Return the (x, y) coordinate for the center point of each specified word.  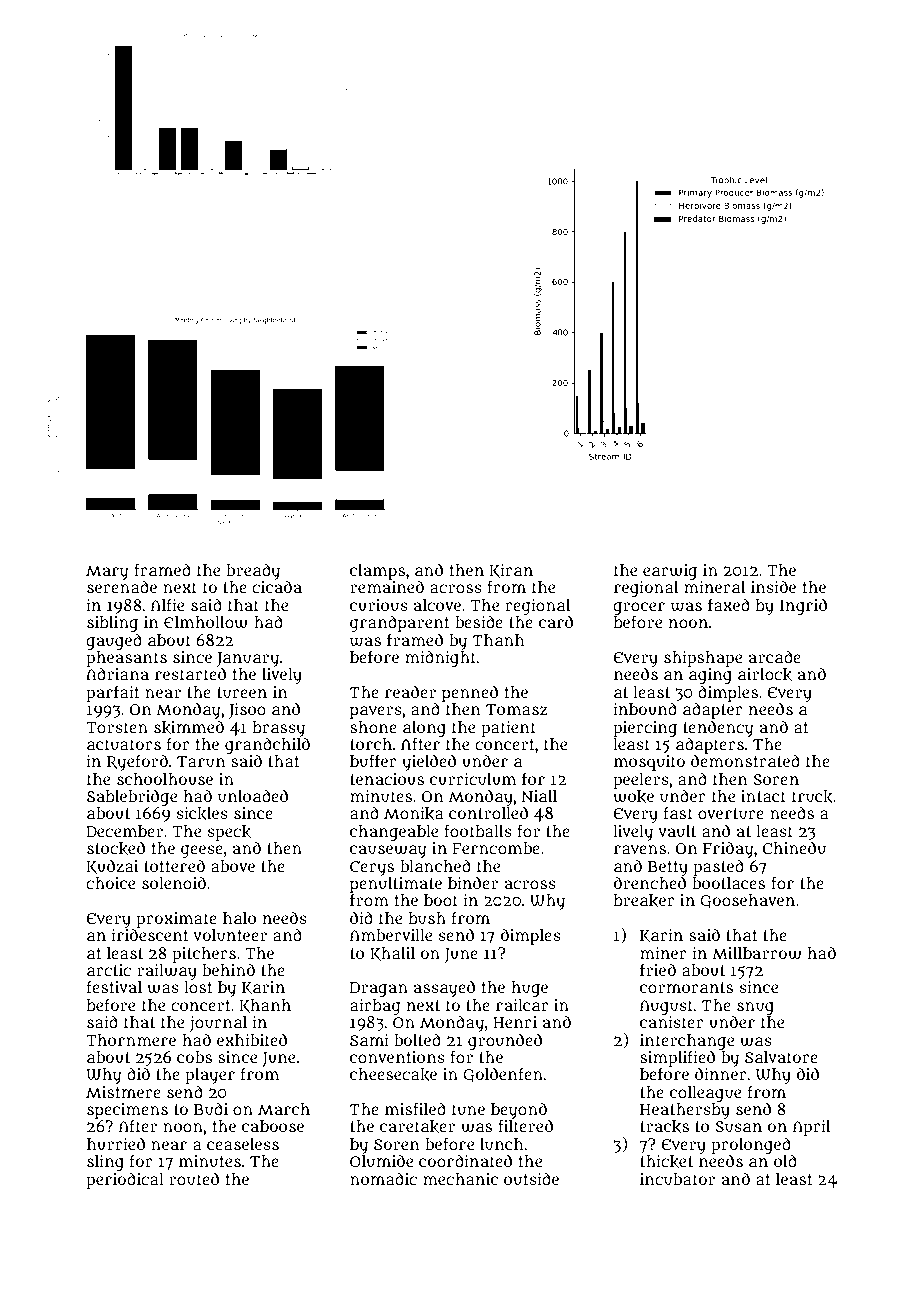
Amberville (391, 935)
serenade (122, 586)
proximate (176, 920)
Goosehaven (747, 901)
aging (710, 676)
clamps (377, 572)
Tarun (201, 761)
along (424, 729)
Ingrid (803, 606)
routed (194, 1178)
